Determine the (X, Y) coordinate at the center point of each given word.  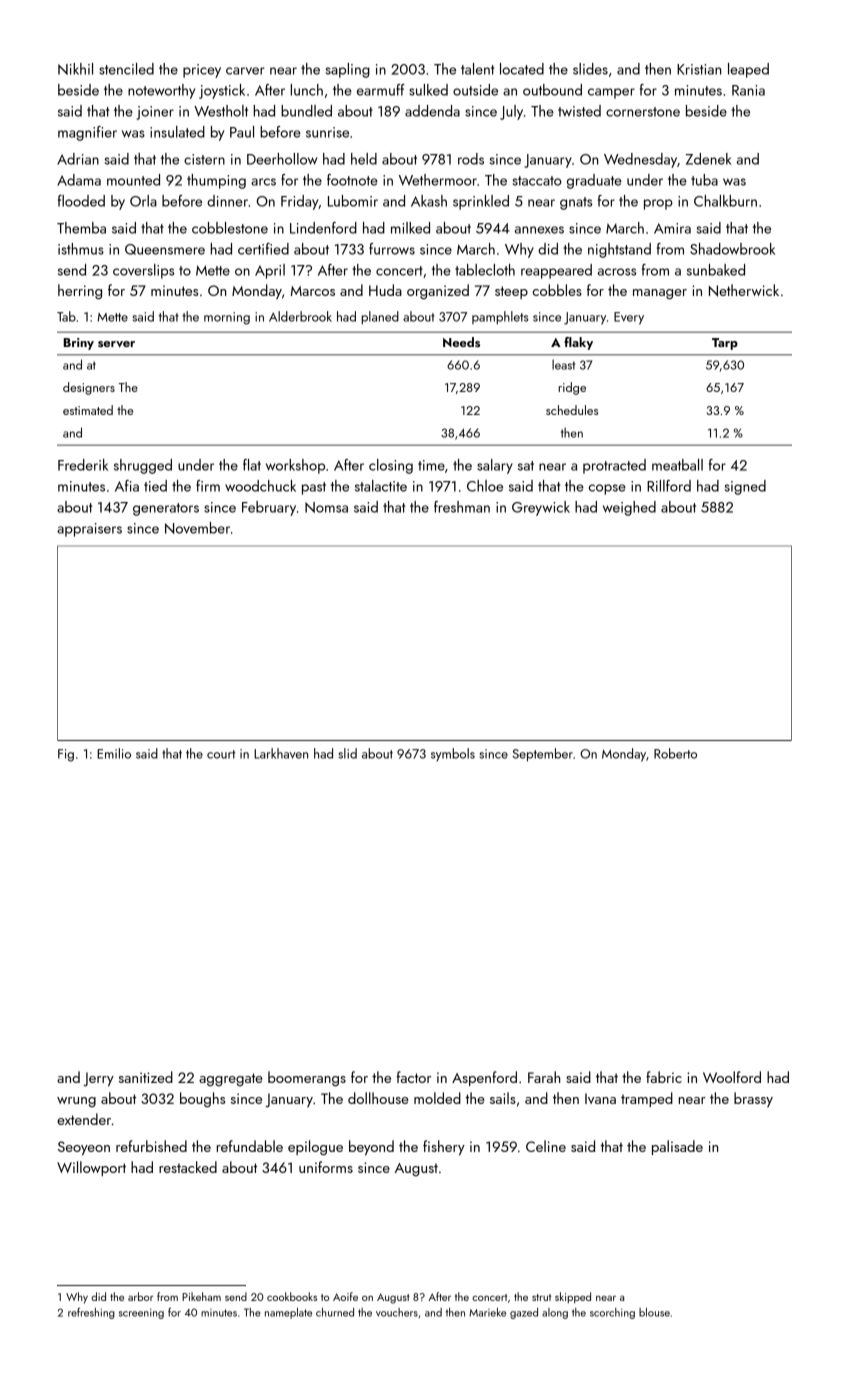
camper (611, 93)
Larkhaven (281, 753)
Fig (66, 755)
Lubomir (353, 201)
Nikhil (75, 69)
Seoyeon (84, 1148)
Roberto (675, 753)
